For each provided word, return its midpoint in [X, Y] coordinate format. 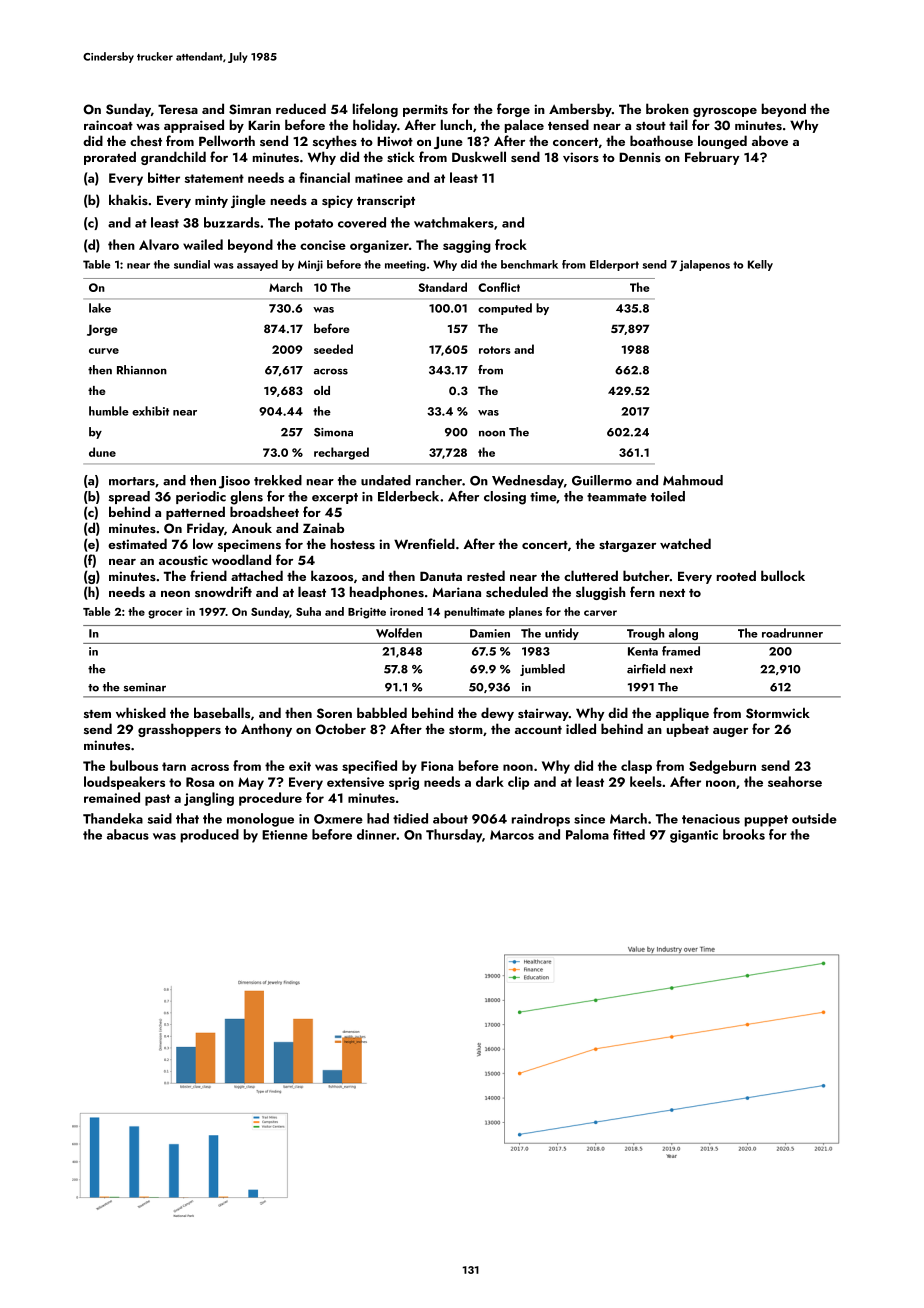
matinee [379, 178]
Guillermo [602, 480]
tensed [568, 124]
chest [146, 140]
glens [246, 498]
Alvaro [159, 244]
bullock [783, 575]
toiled [668, 496]
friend [208, 575]
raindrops [541, 820]
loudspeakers [124, 783]
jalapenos [704, 265]
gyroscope [725, 112]
